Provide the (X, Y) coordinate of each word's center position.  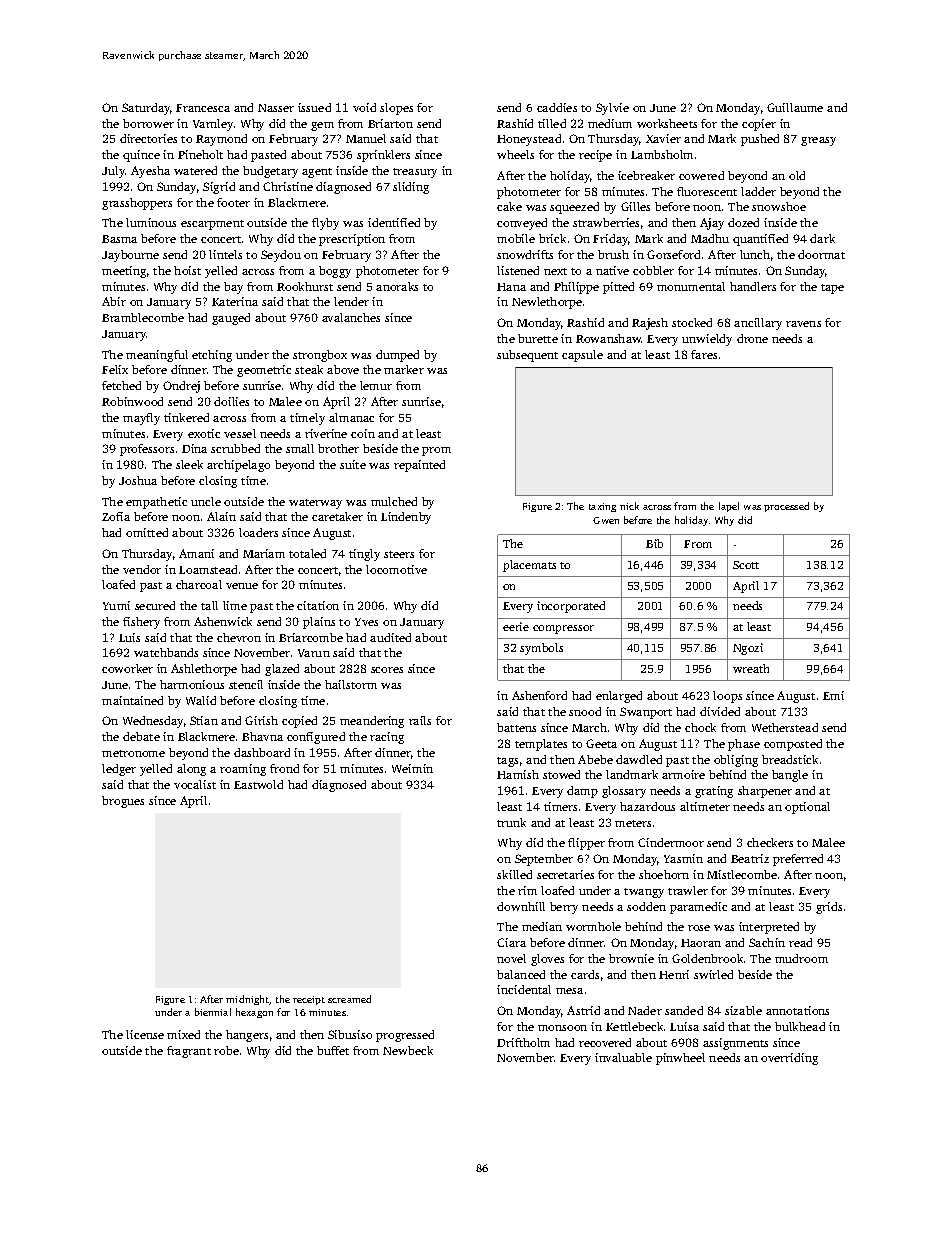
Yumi (116, 605)
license (145, 1034)
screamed (349, 999)
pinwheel (680, 1059)
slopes (396, 109)
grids (829, 908)
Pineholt (200, 154)
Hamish (518, 774)
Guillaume (795, 107)
